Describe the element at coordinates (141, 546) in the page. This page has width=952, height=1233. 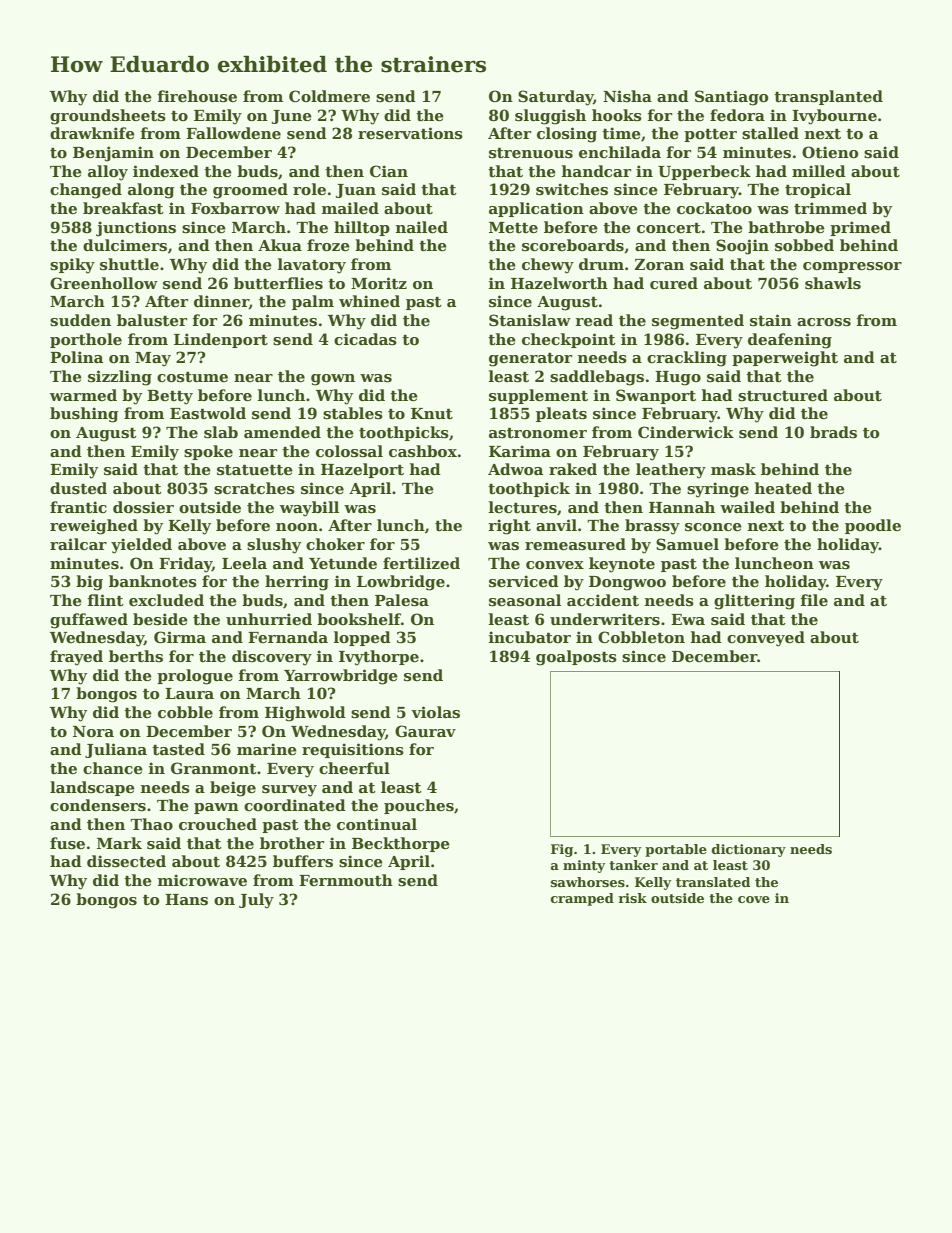
I see `yielded` at that location.
